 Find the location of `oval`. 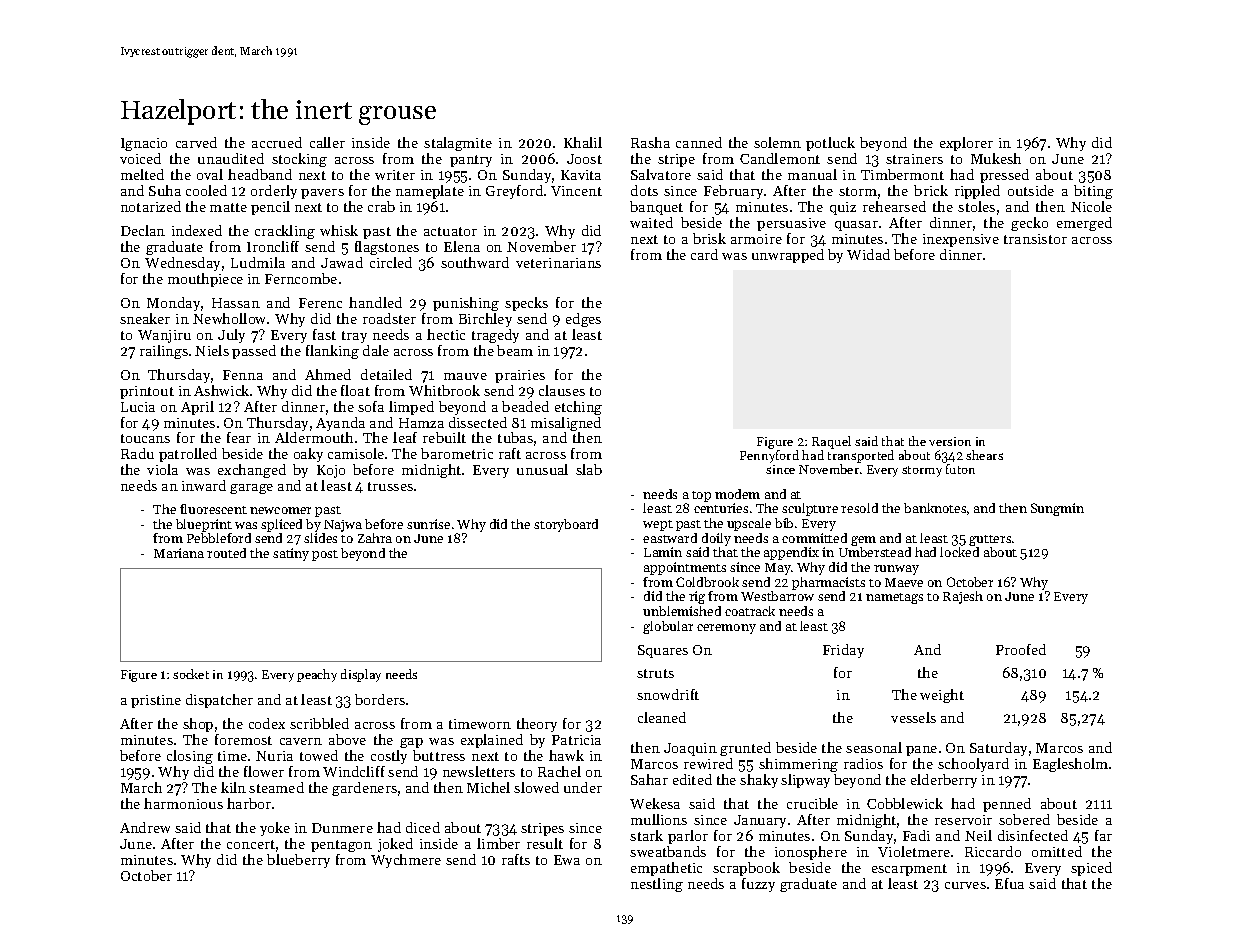

oval is located at coordinates (210, 174).
